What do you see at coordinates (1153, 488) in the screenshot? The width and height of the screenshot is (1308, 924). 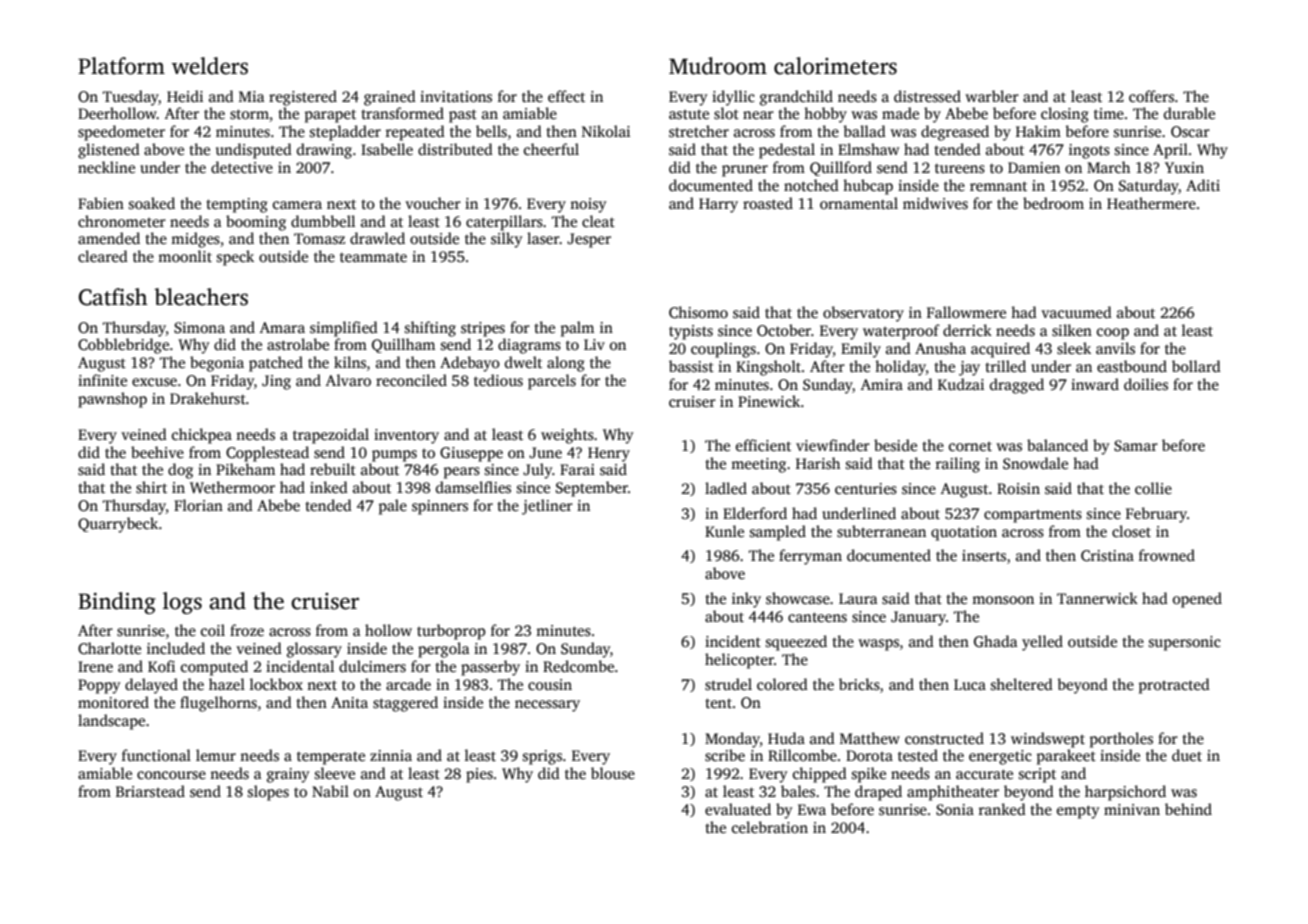 I see `collie` at bounding box center [1153, 488].
